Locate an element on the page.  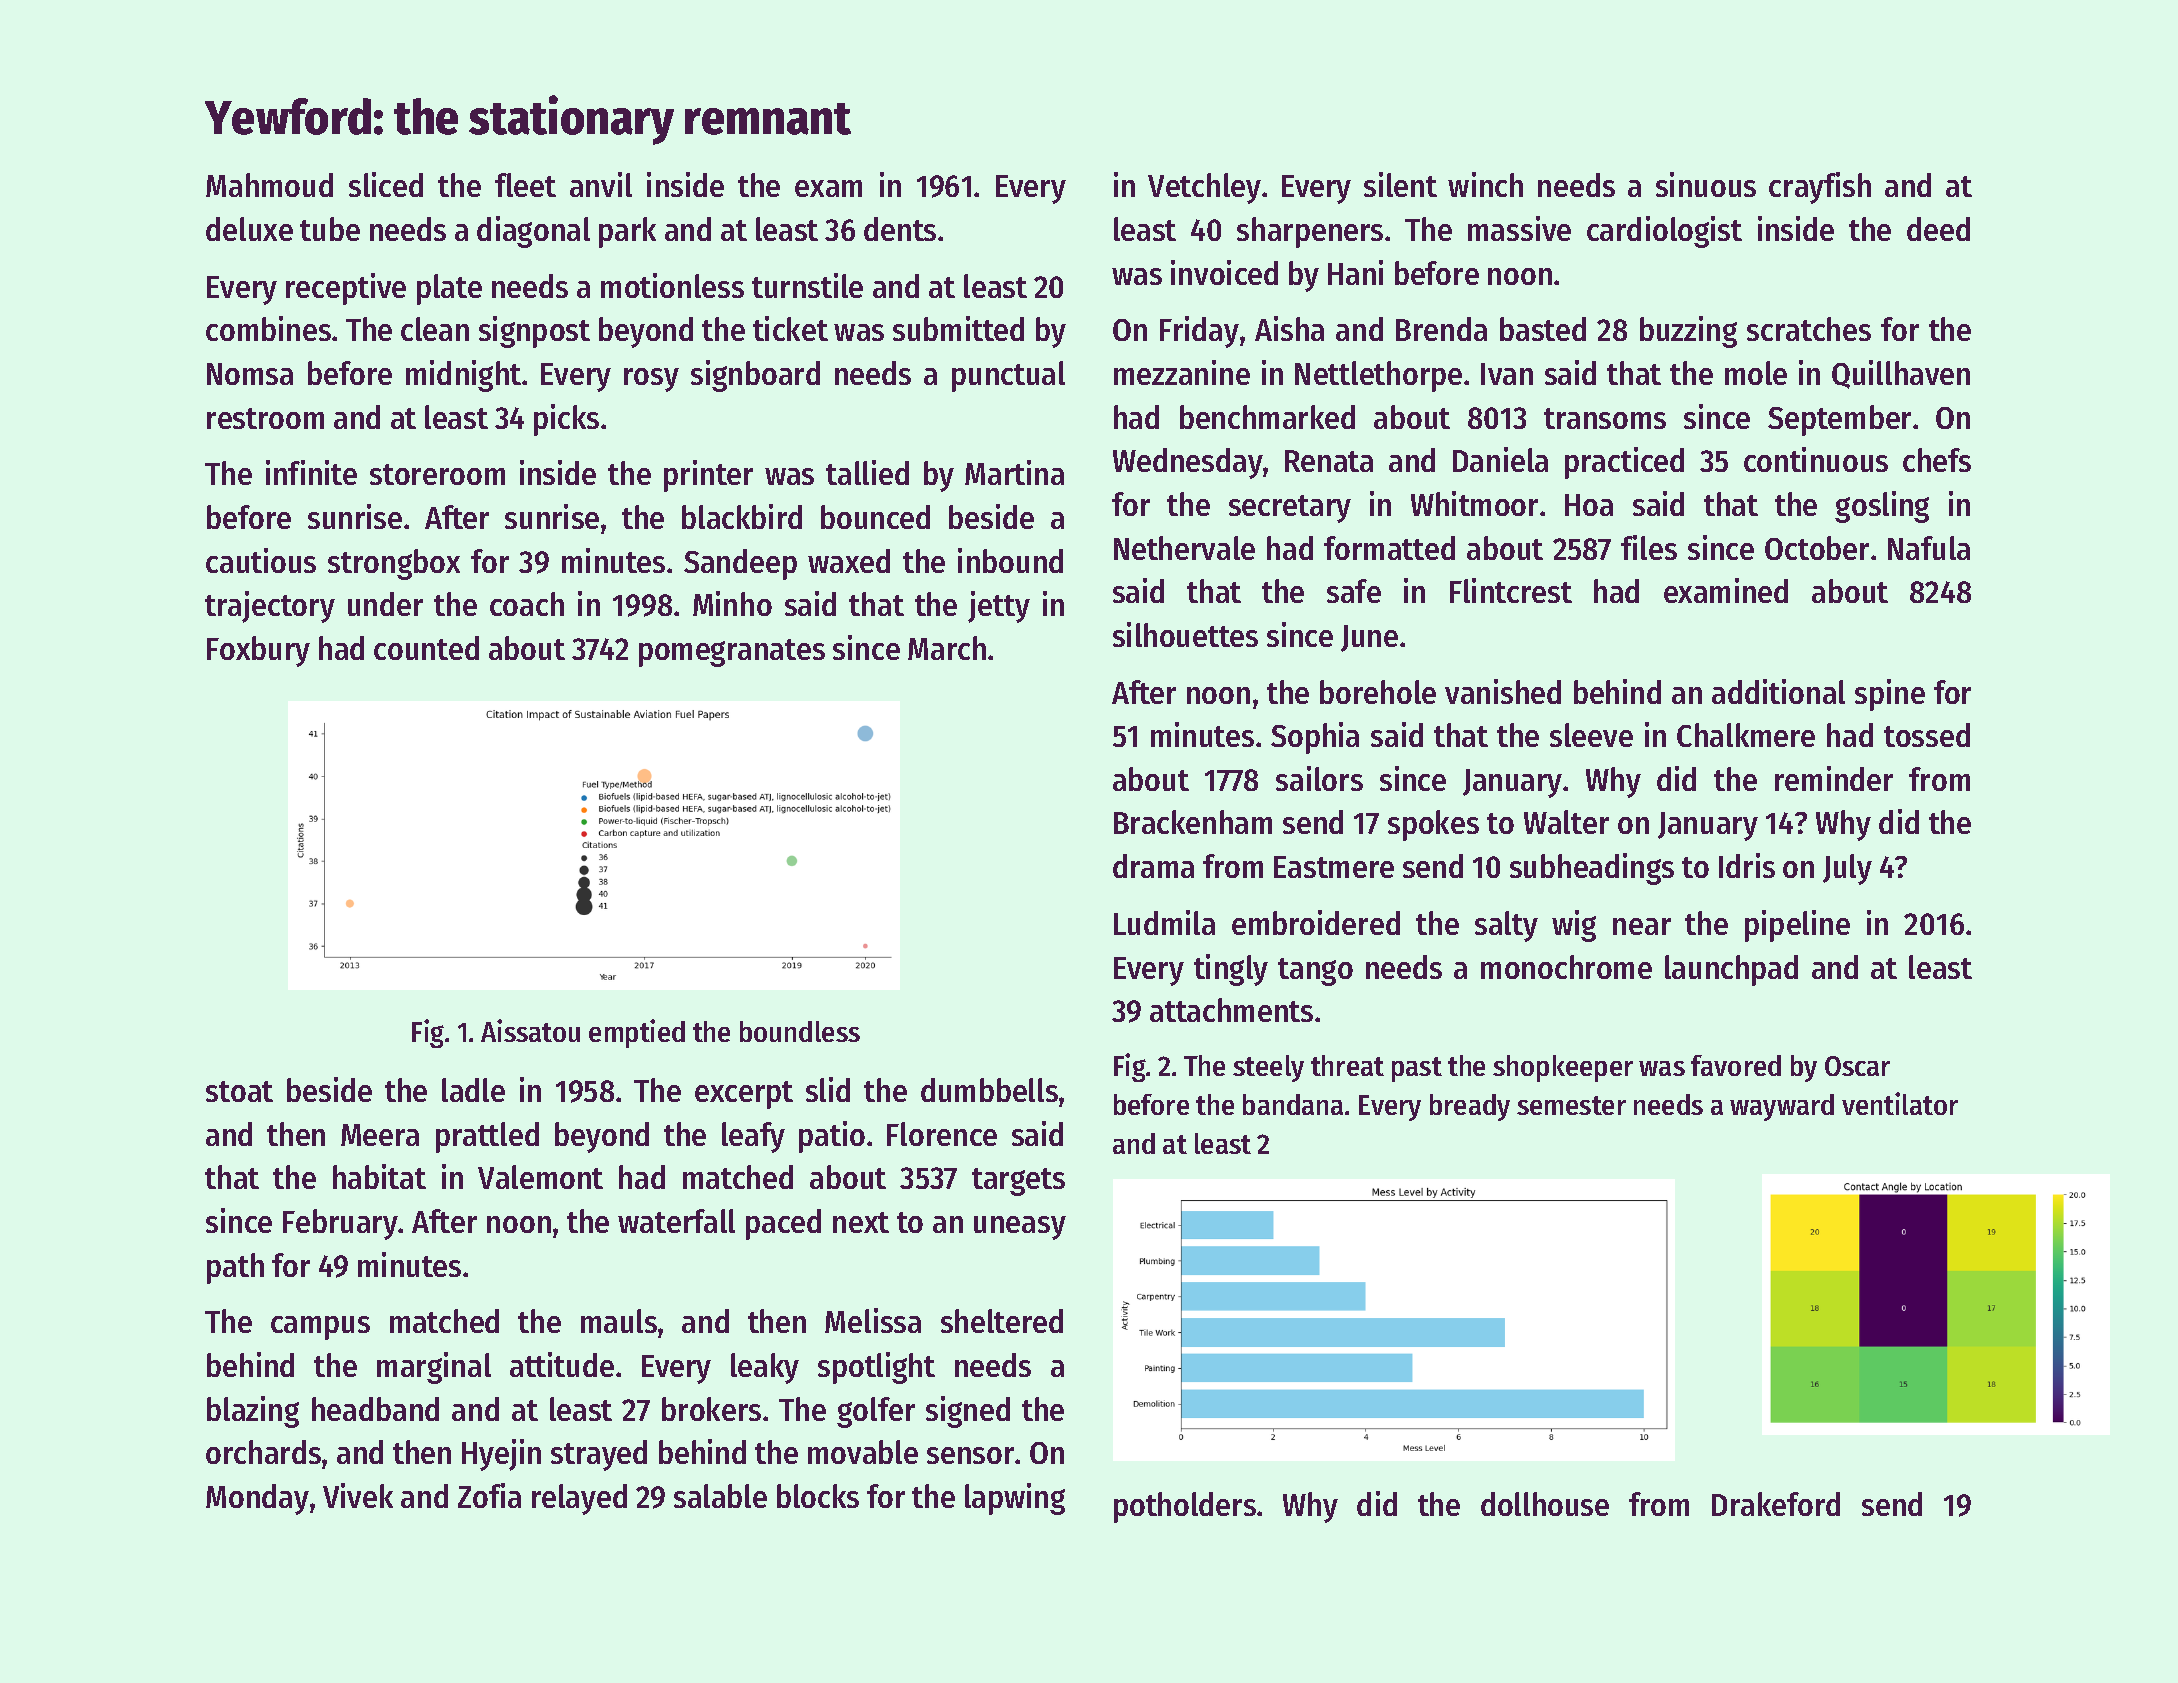
dollhouse is located at coordinates (1545, 1504).
